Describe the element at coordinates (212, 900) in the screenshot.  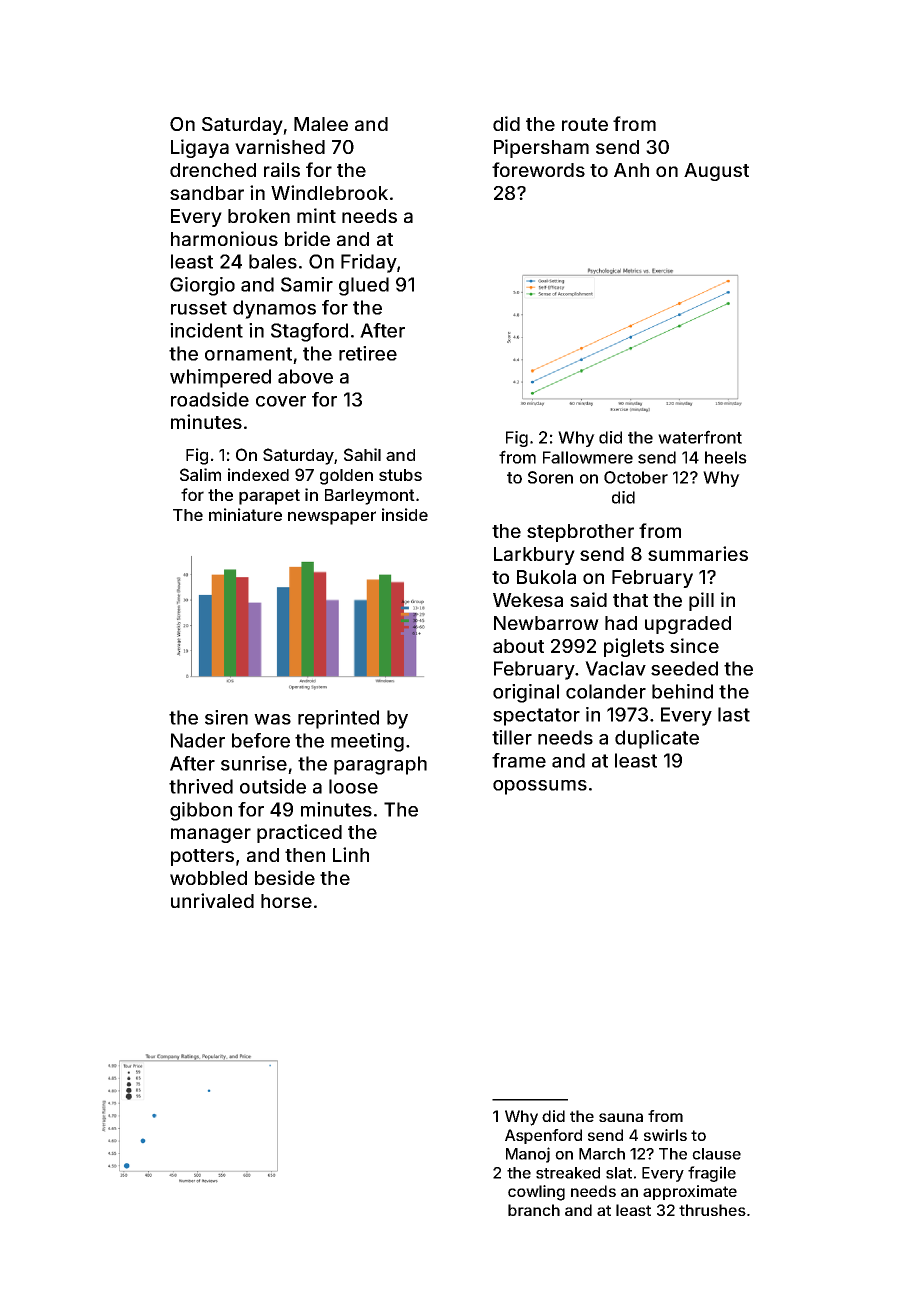
I see `unrivaled` at that location.
